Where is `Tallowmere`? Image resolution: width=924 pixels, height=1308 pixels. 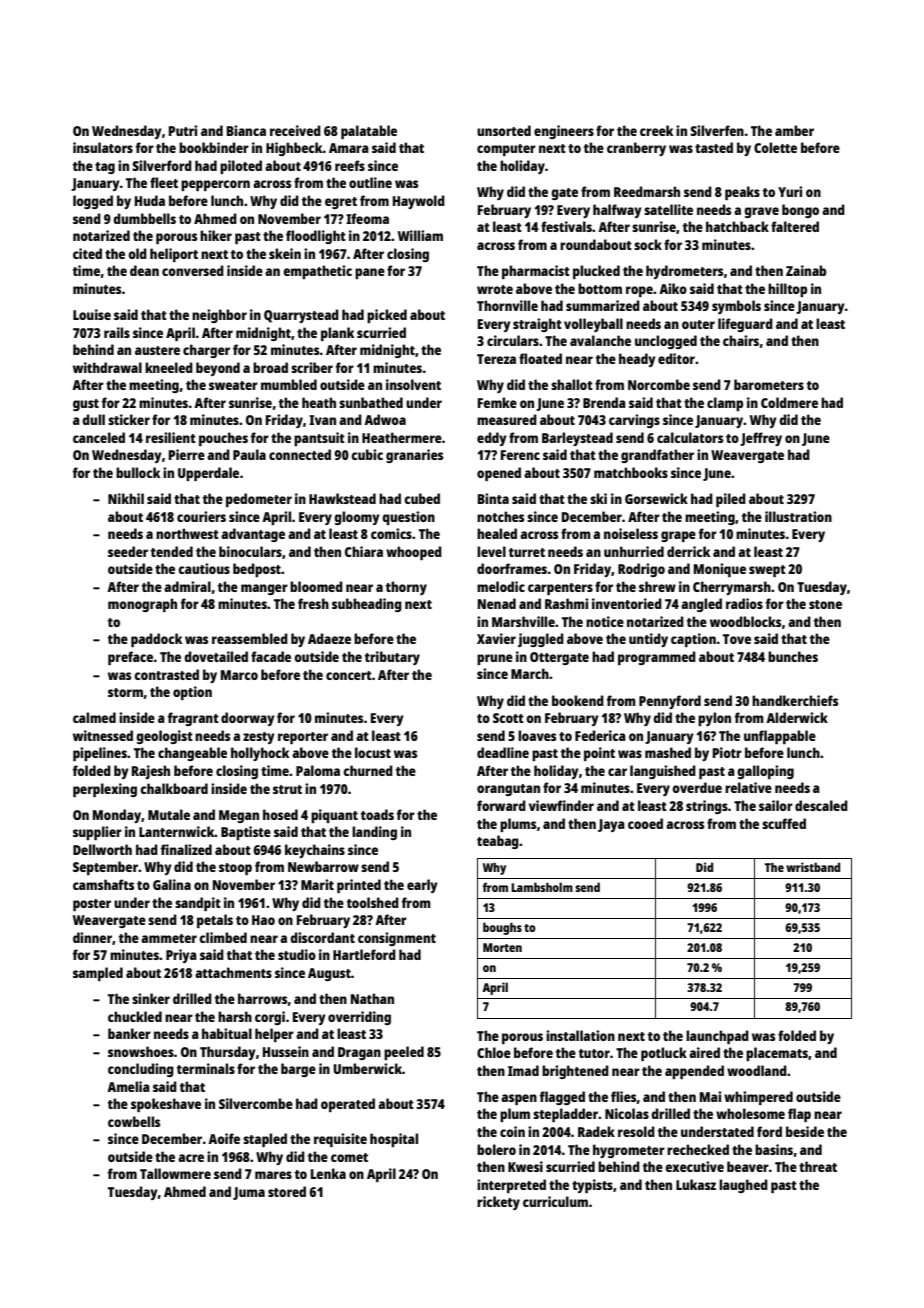 Tallowmere is located at coordinates (175, 1173).
